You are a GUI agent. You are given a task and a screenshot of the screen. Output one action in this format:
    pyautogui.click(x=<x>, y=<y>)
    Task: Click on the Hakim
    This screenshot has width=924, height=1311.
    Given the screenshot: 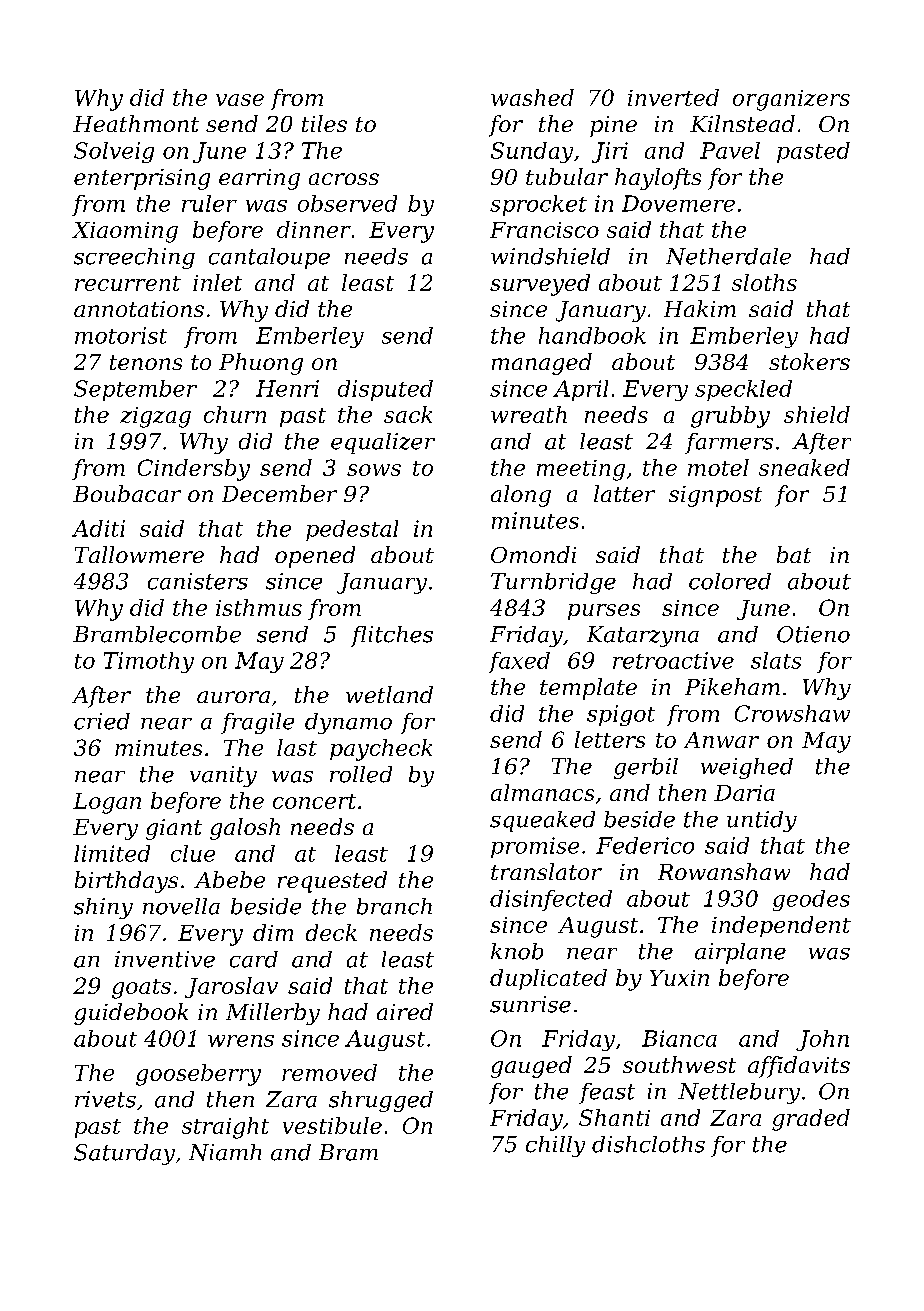 What is the action you would take?
    pyautogui.click(x=700, y=308)
